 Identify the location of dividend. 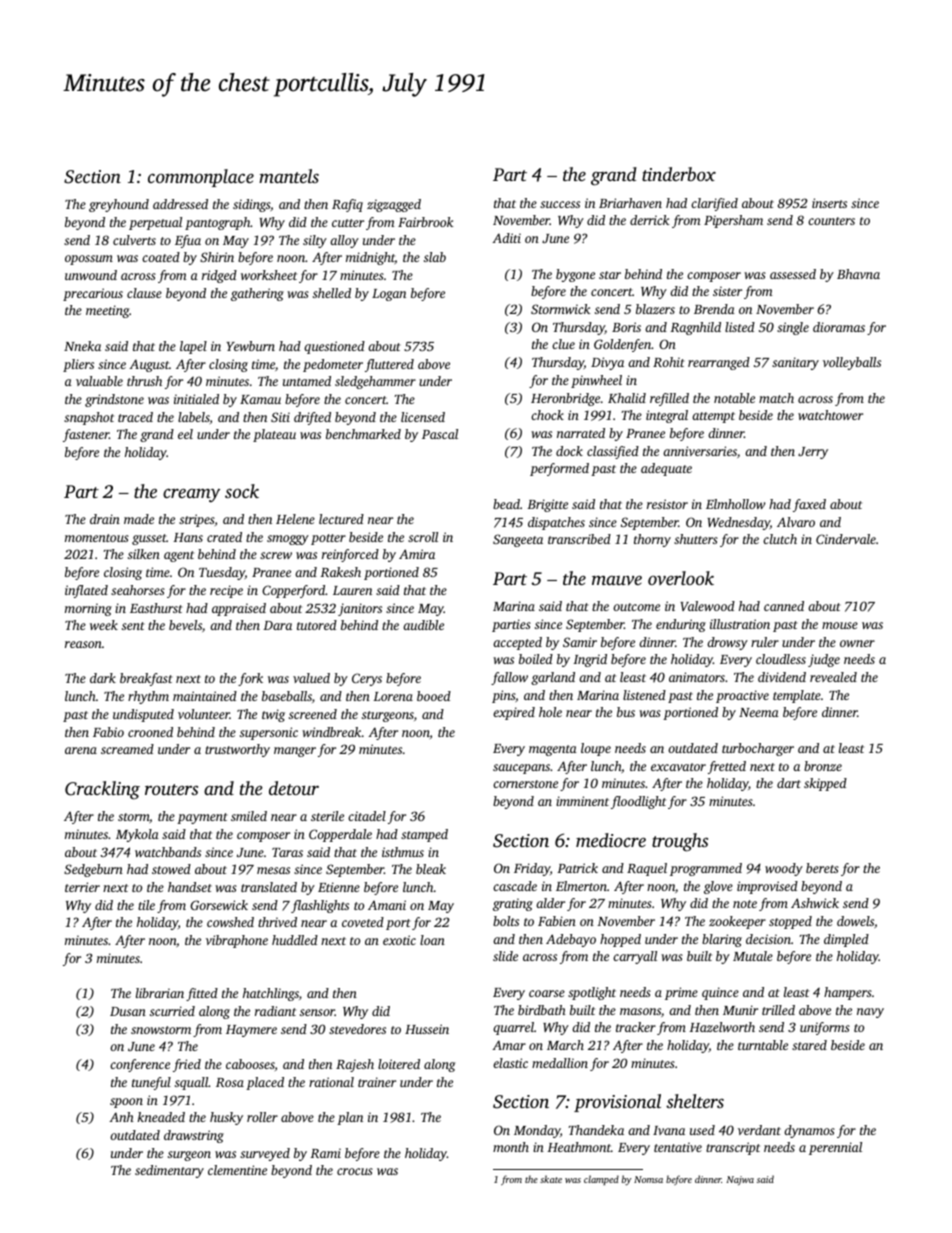
(782, 677).
